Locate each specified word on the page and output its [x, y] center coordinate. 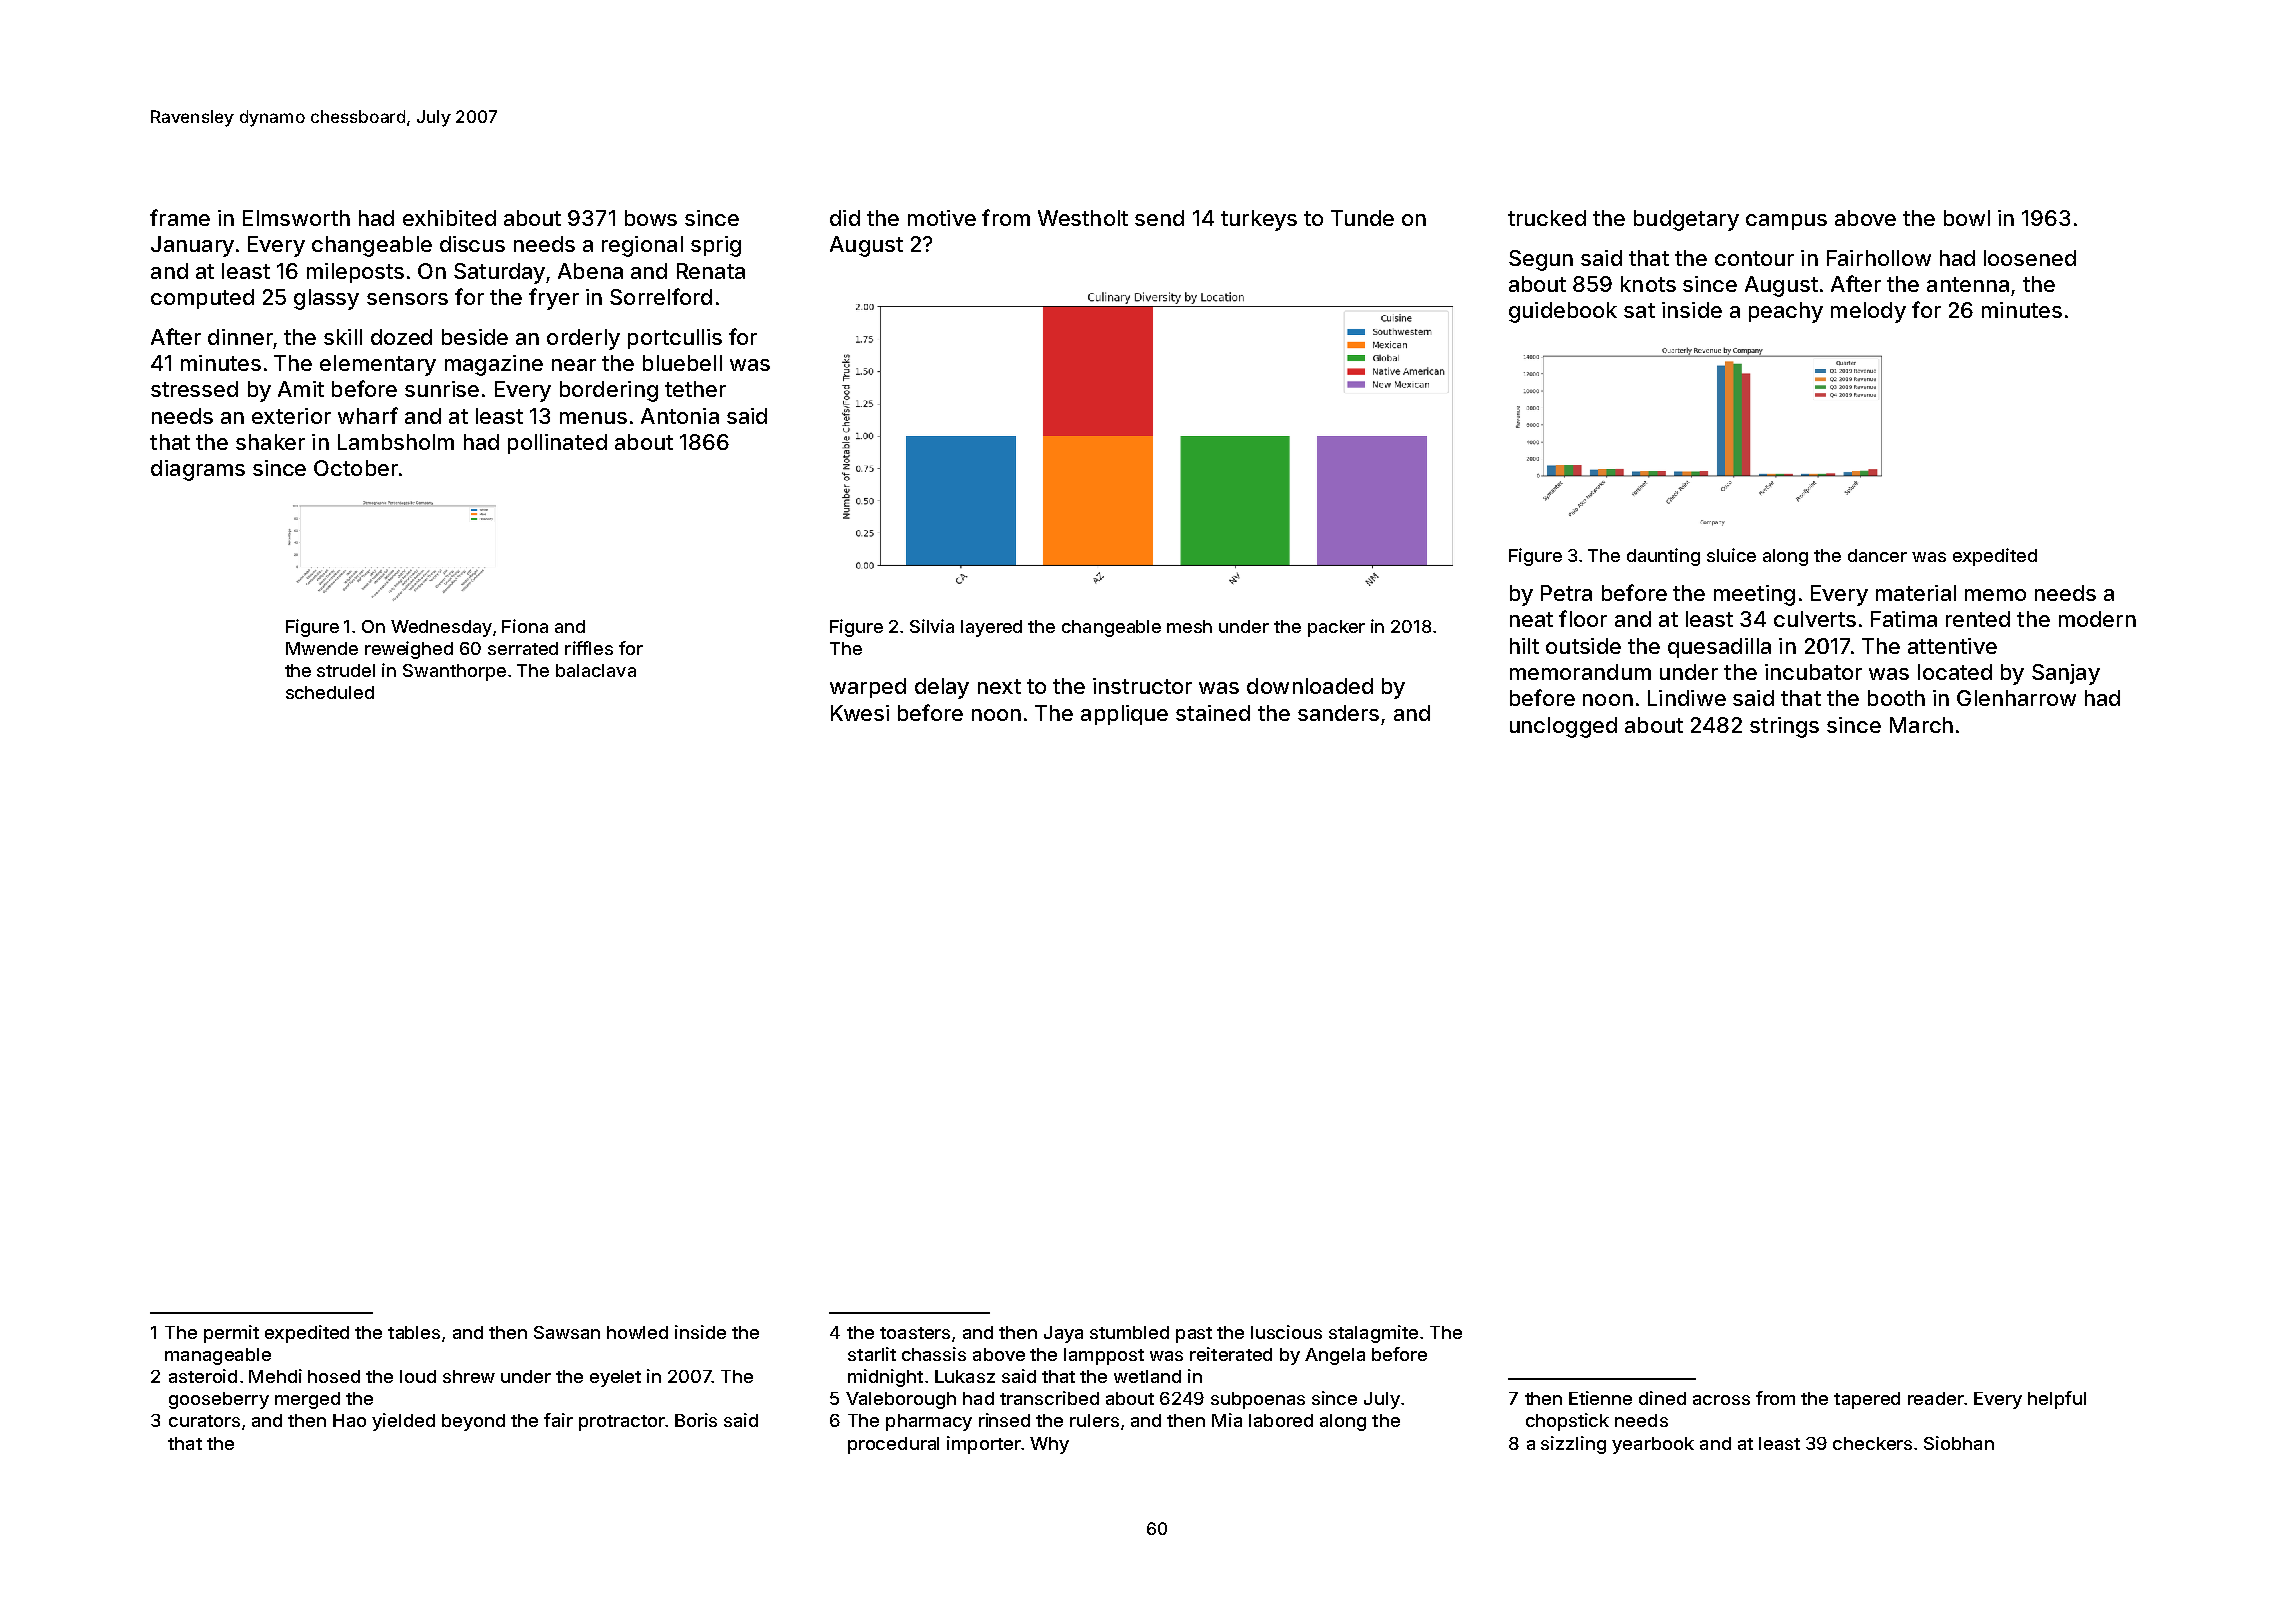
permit [231, 1334]
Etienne [1600, 1398]
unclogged [1563, 727]
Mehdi [275, 1376]
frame [180, 217]
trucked [1547, 218]
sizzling [1573, 1445]
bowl [1967, 218]
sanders [1338, 713]
